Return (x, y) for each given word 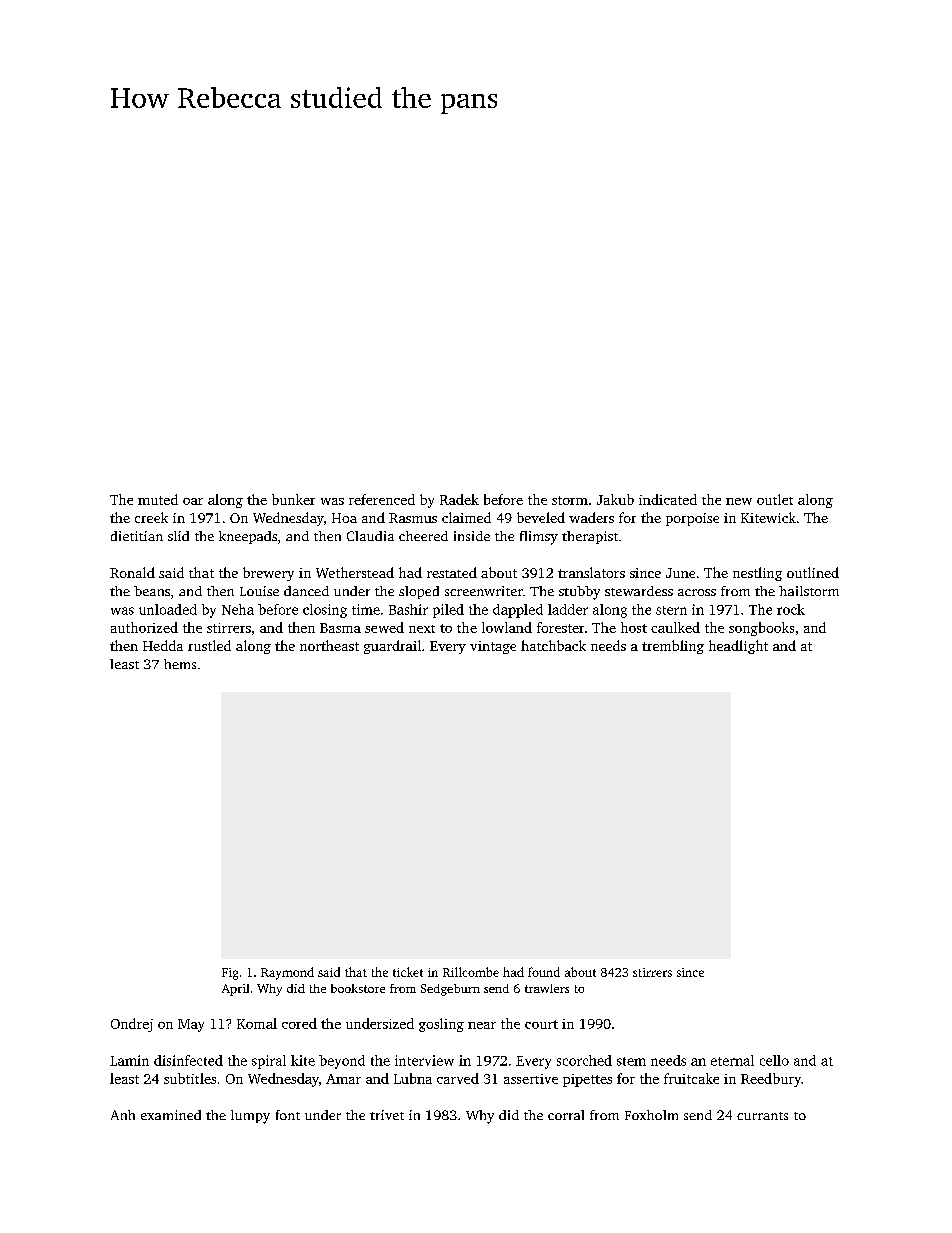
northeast (329, 645)
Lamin (129, 1060)
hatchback (553, 645)
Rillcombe (471, 972)
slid (178, 536)
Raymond (287, 973)
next (422, 629)
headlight (738, 647)
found (544, 972)
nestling (757, 574)
